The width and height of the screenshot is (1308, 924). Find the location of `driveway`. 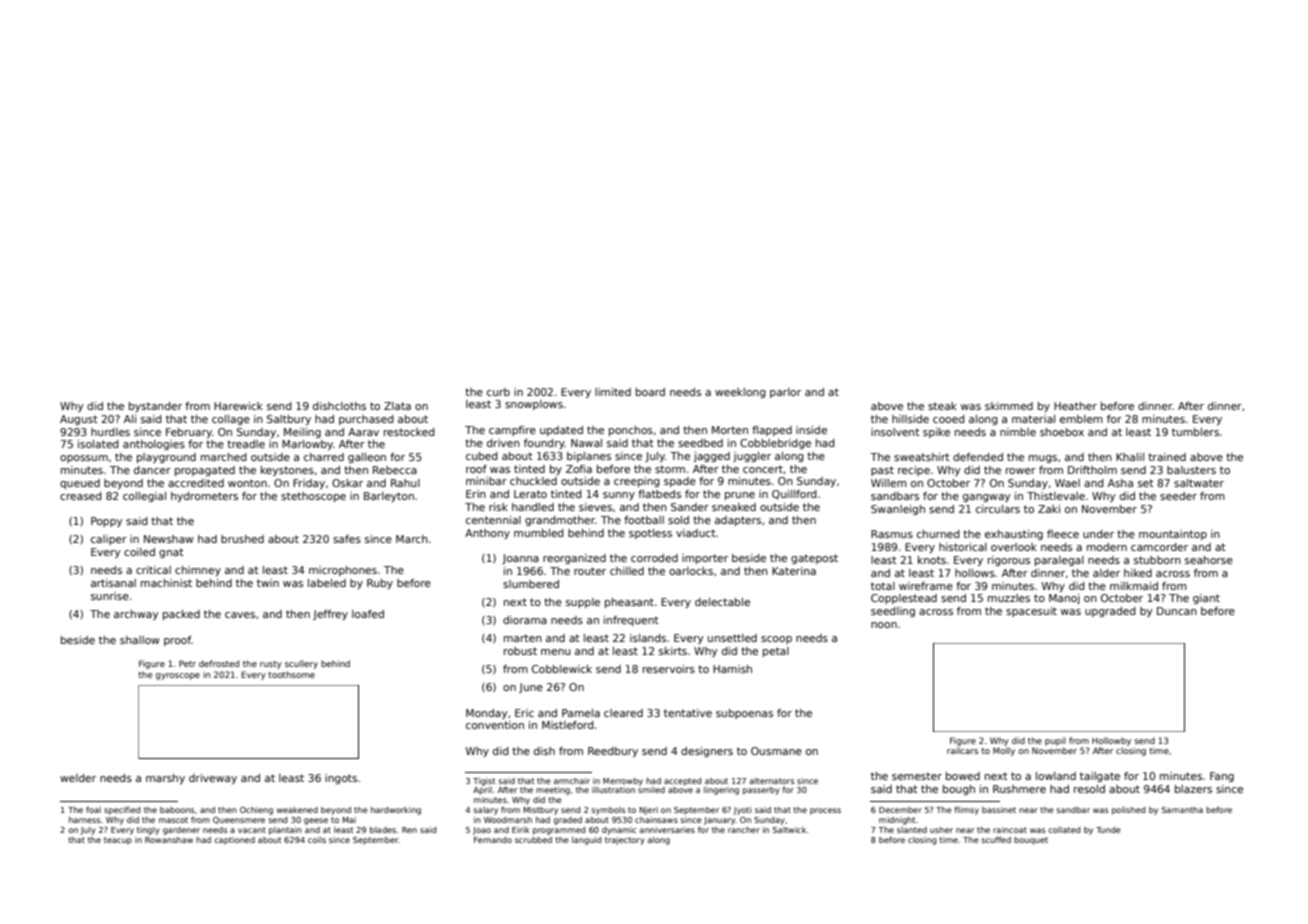

driveway is located at coordinates (213, 779).
